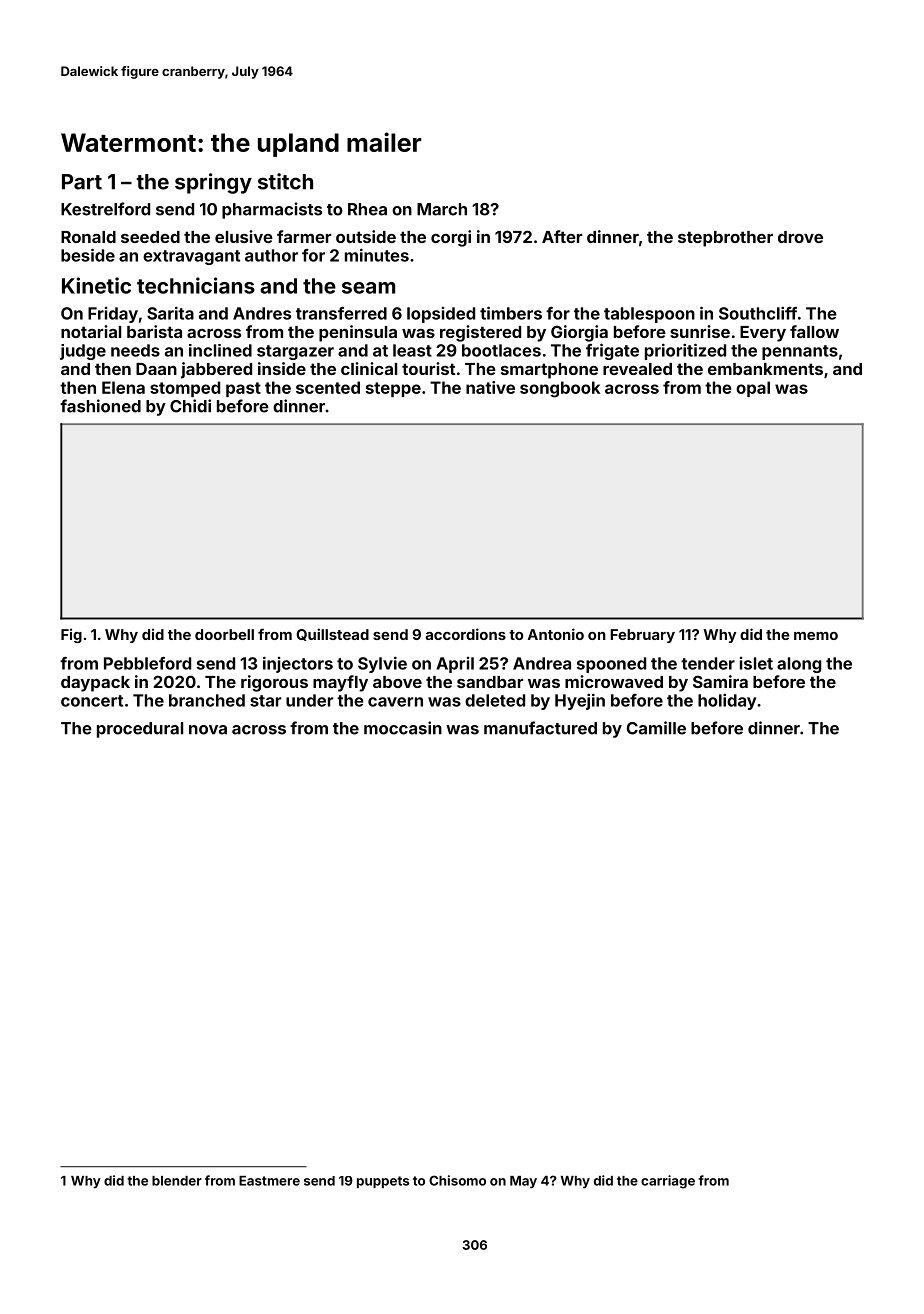 Image resolution: width=924 pixels, height=1314 pixels. I want to click on opal, so click(753, 389).
